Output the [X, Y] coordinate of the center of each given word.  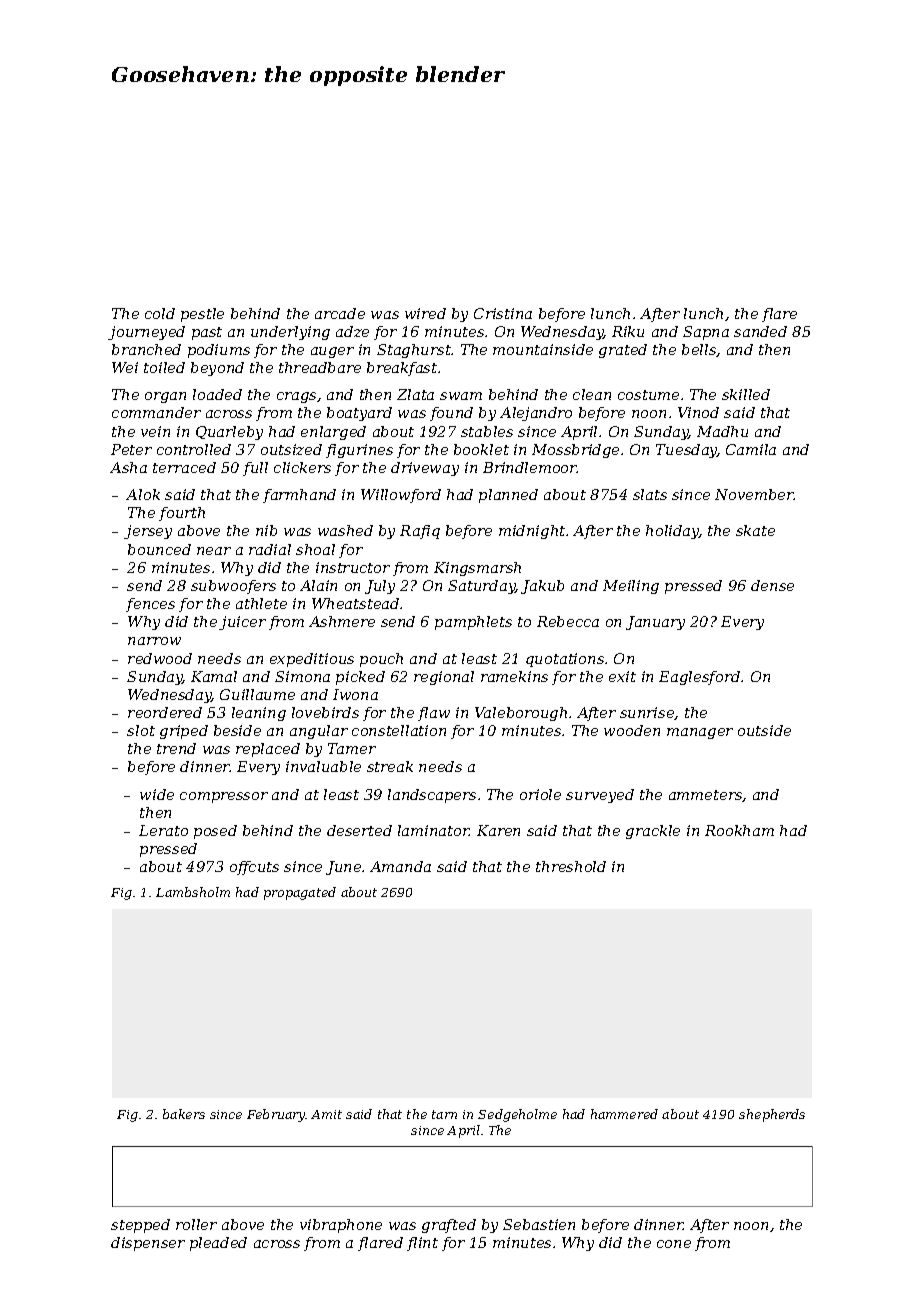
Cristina [503, 313]
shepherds [772, 1115]
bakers [184, 1114]
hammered [624, 1114]
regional [444, 678]
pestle [202, 315]
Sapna [706, 333]
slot [141, 730]
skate [755, 530]
